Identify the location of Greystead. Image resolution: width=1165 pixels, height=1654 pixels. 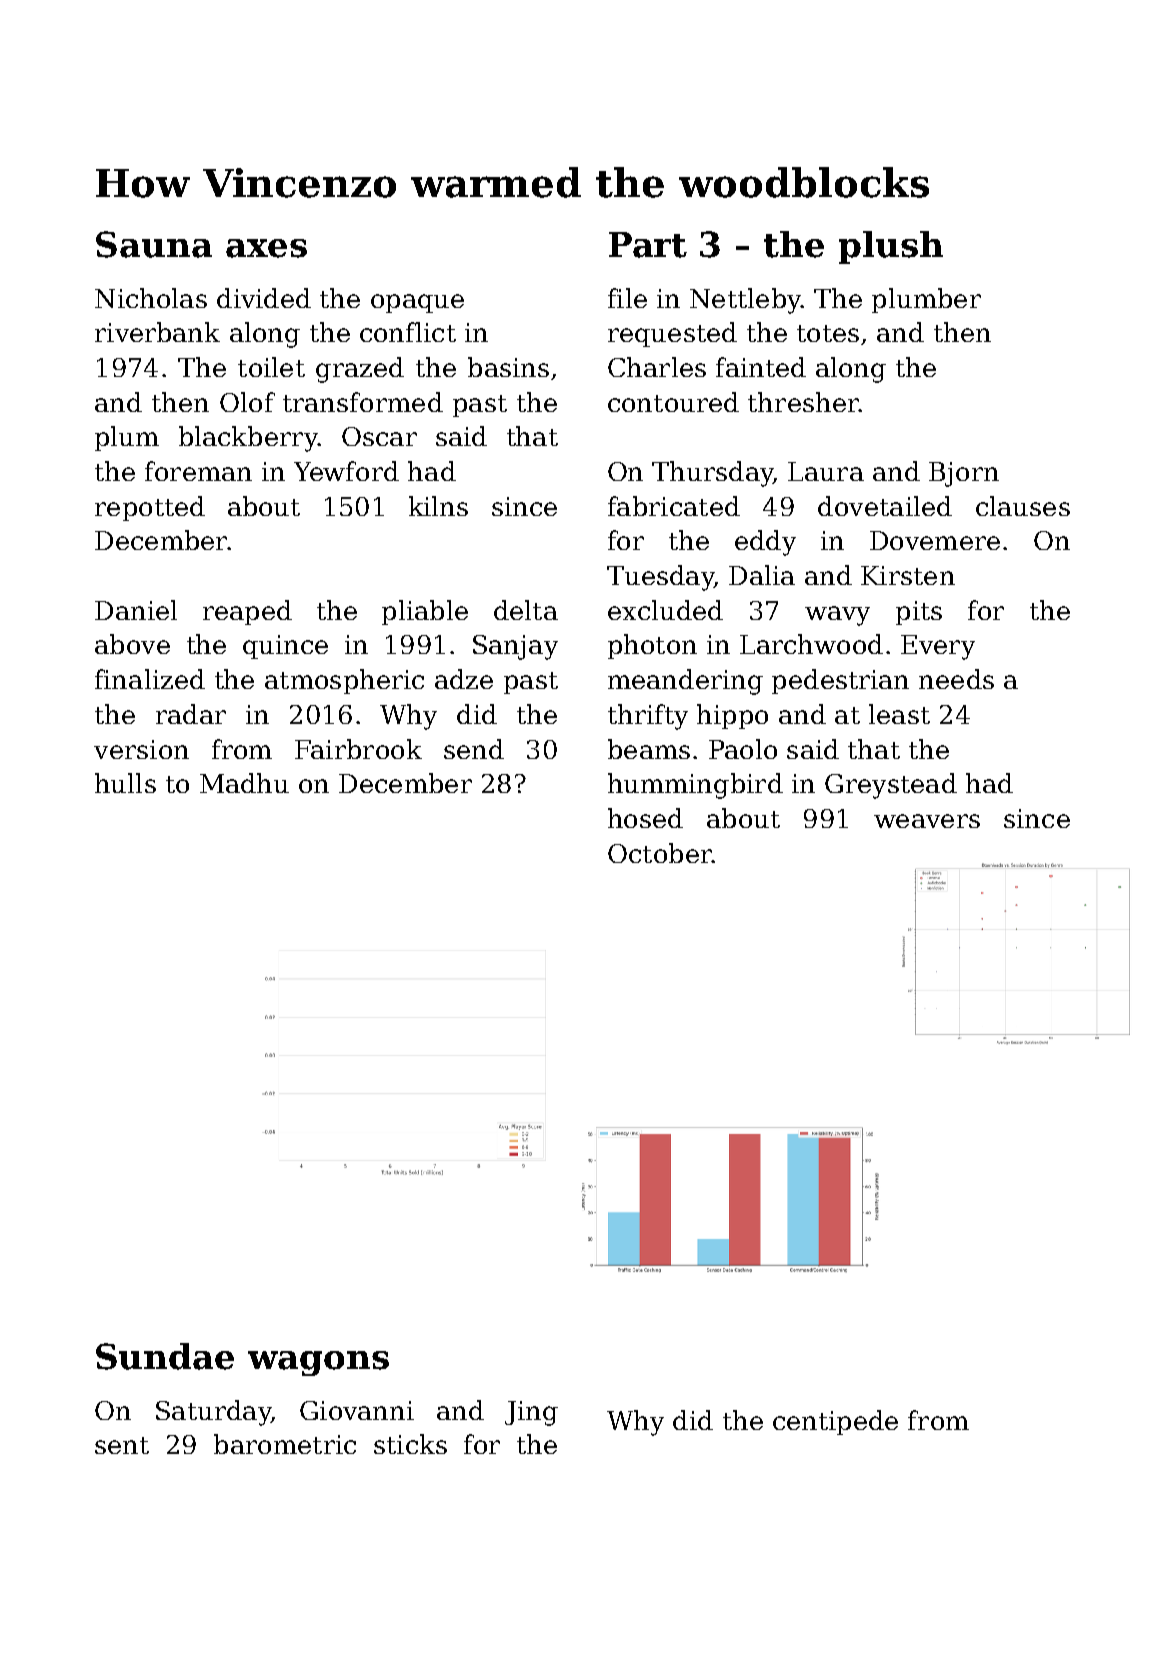
(891, 786).
